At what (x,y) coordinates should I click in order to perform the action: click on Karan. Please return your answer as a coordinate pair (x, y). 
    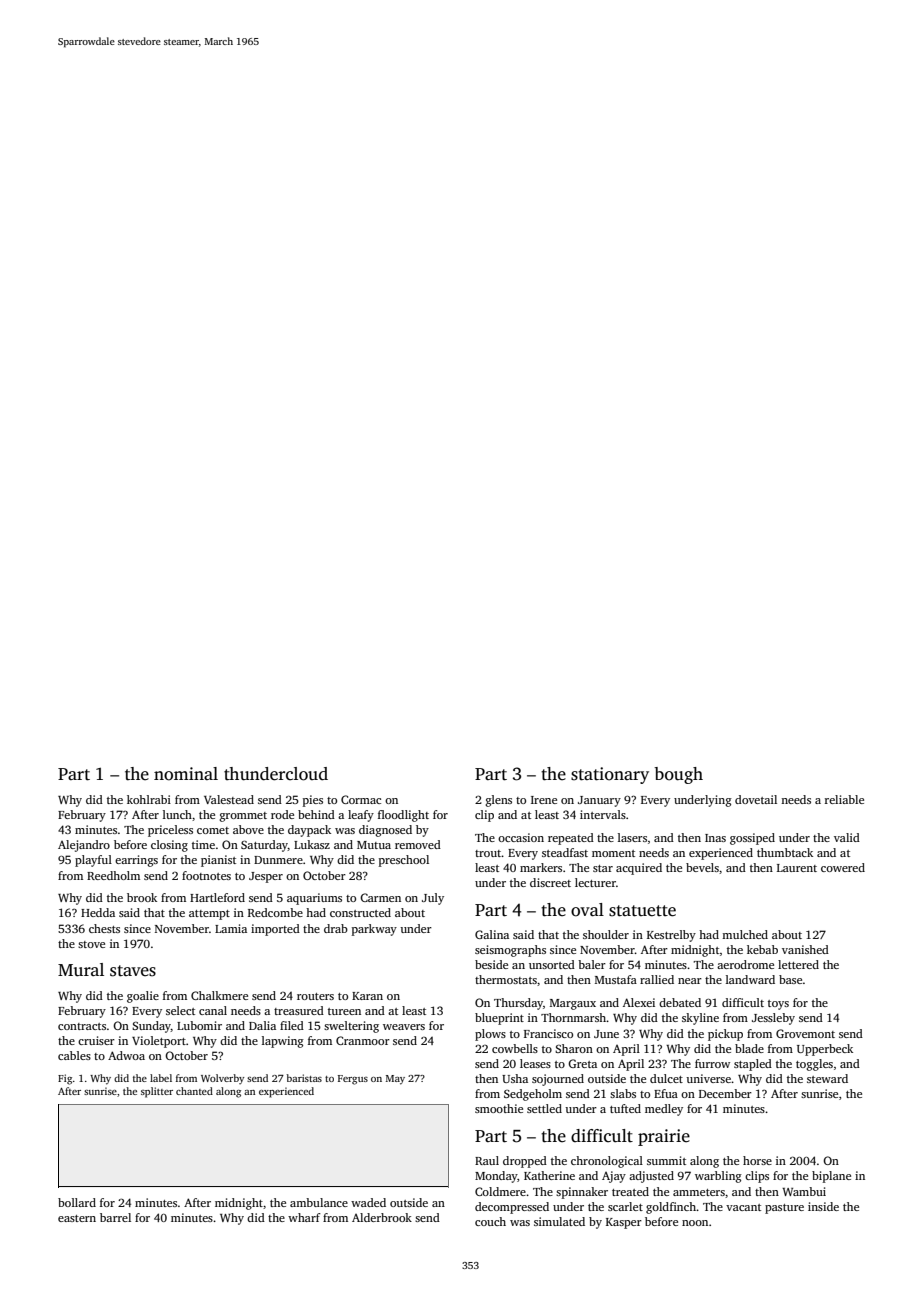
    Looking at the image, I should click on (367, 996).
